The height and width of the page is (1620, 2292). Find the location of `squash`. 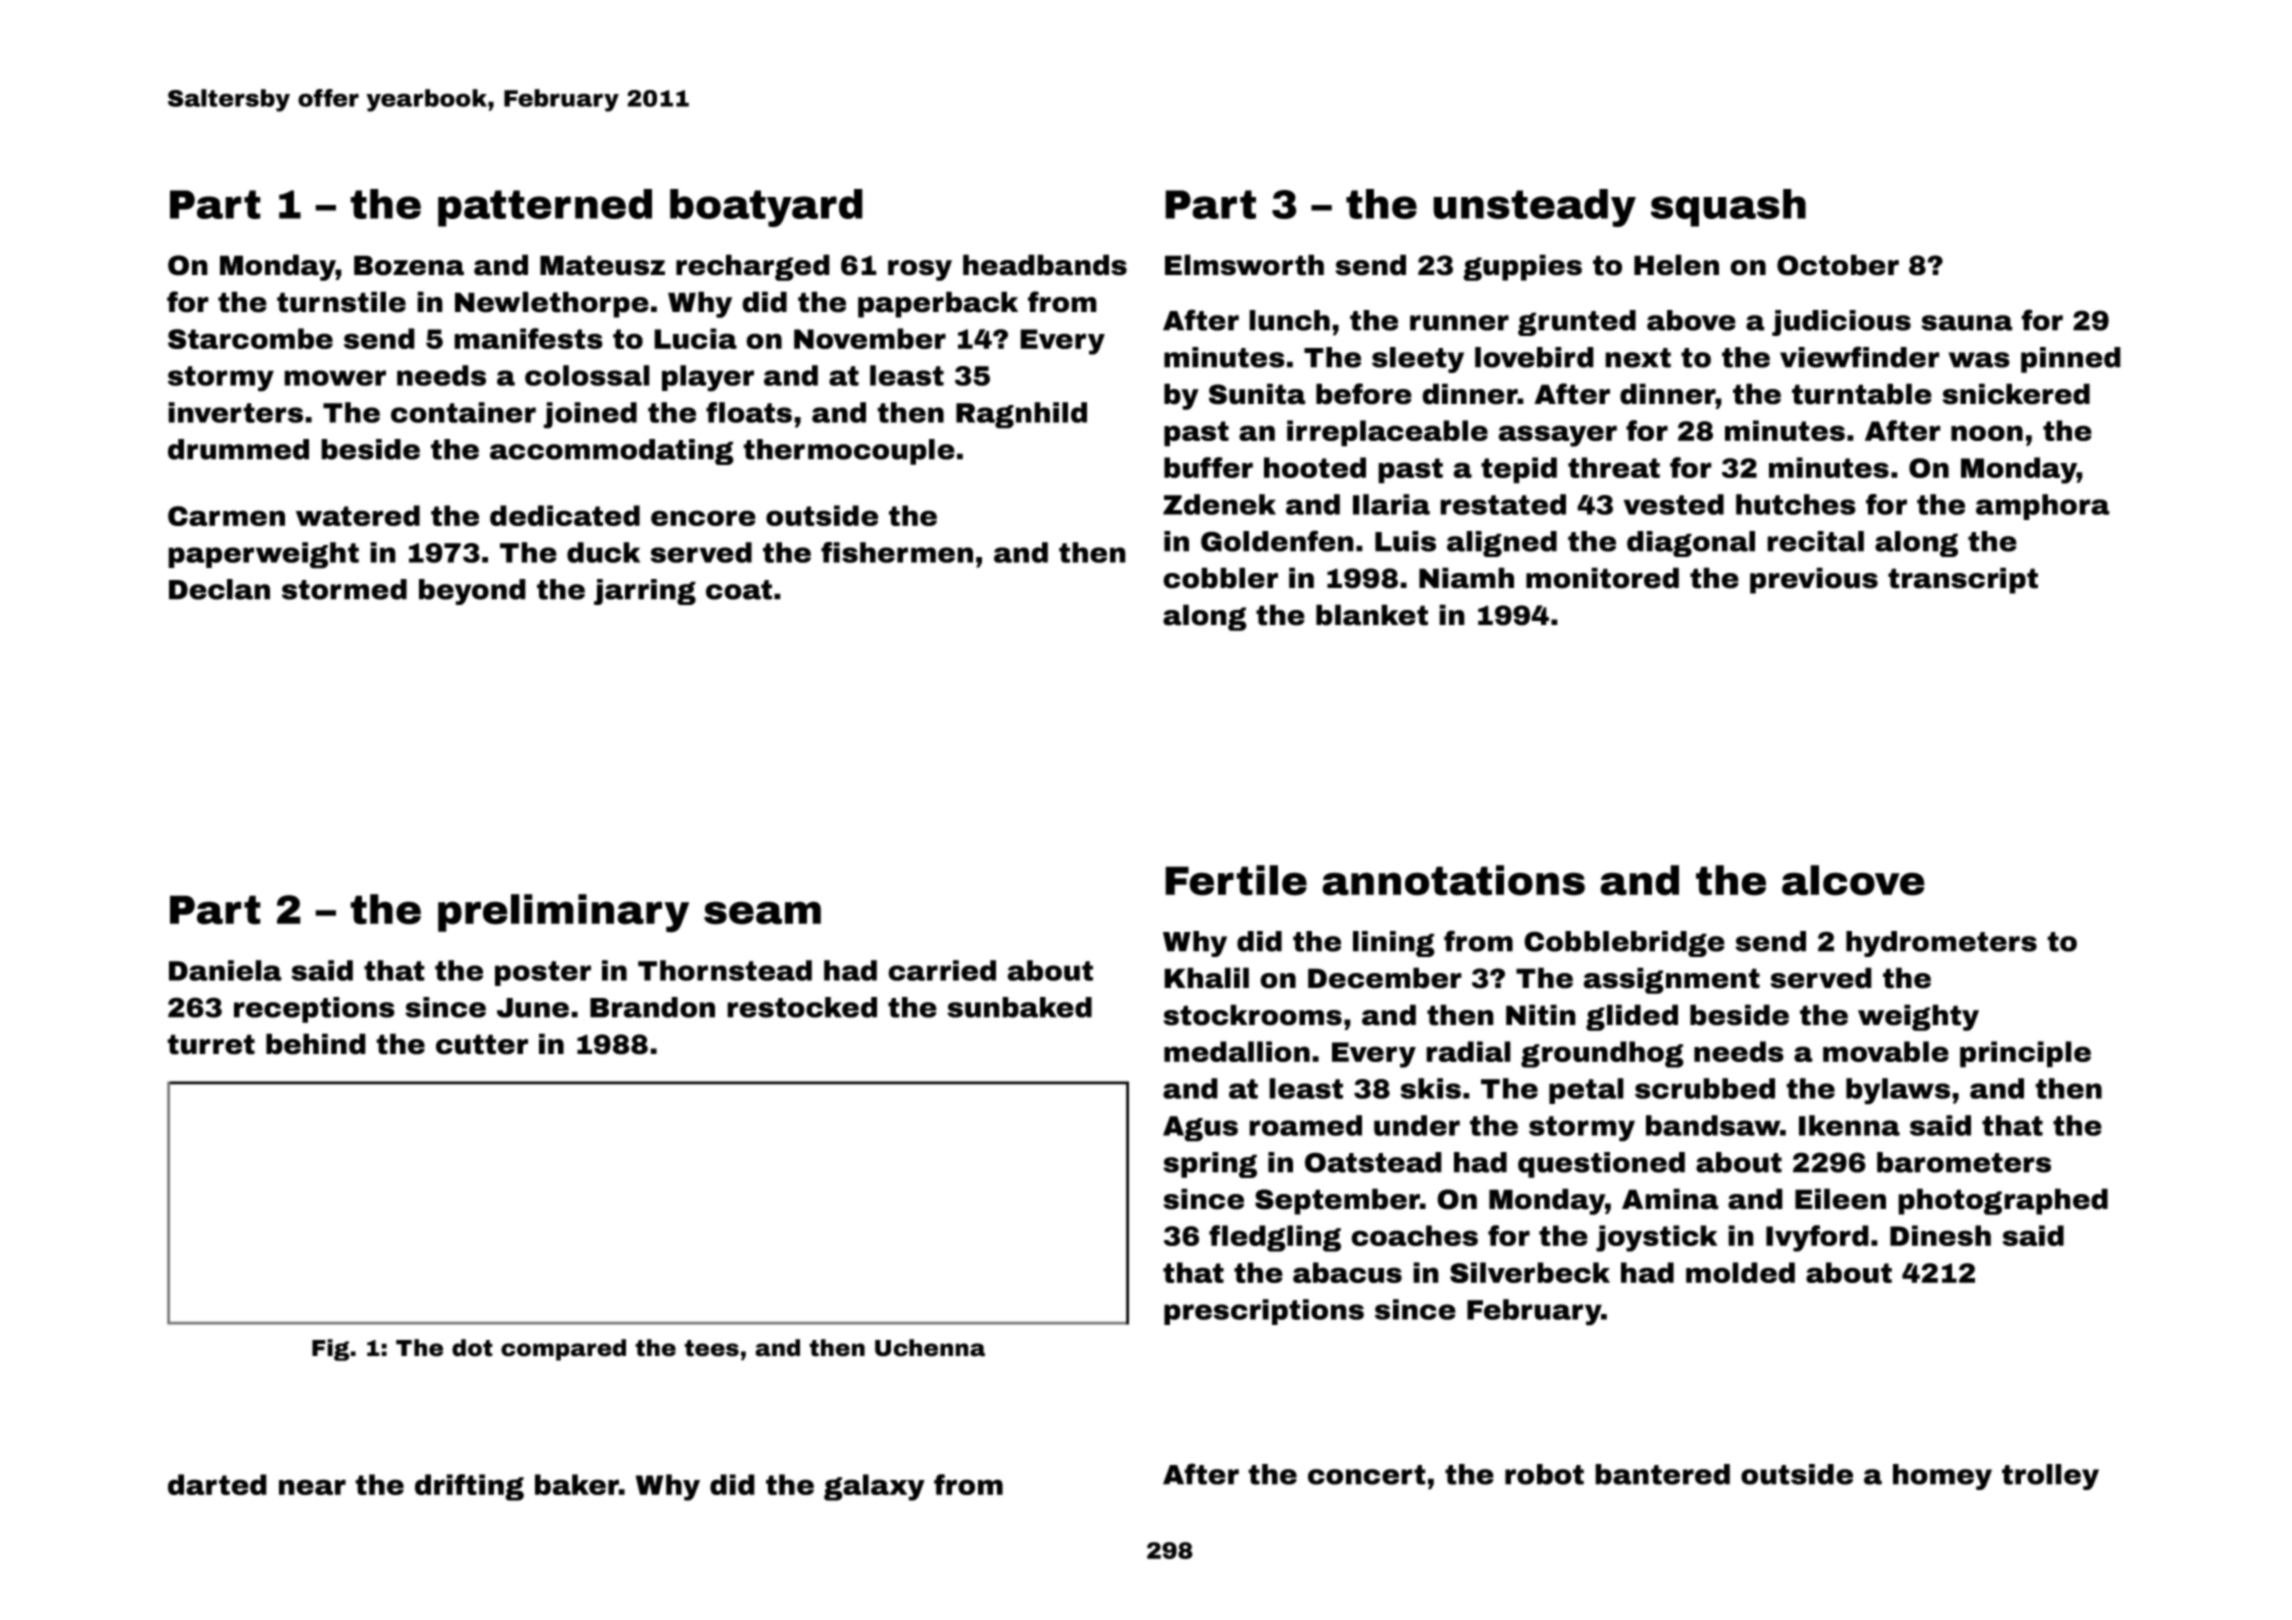

squash is located at coordinates (1728, 208).
